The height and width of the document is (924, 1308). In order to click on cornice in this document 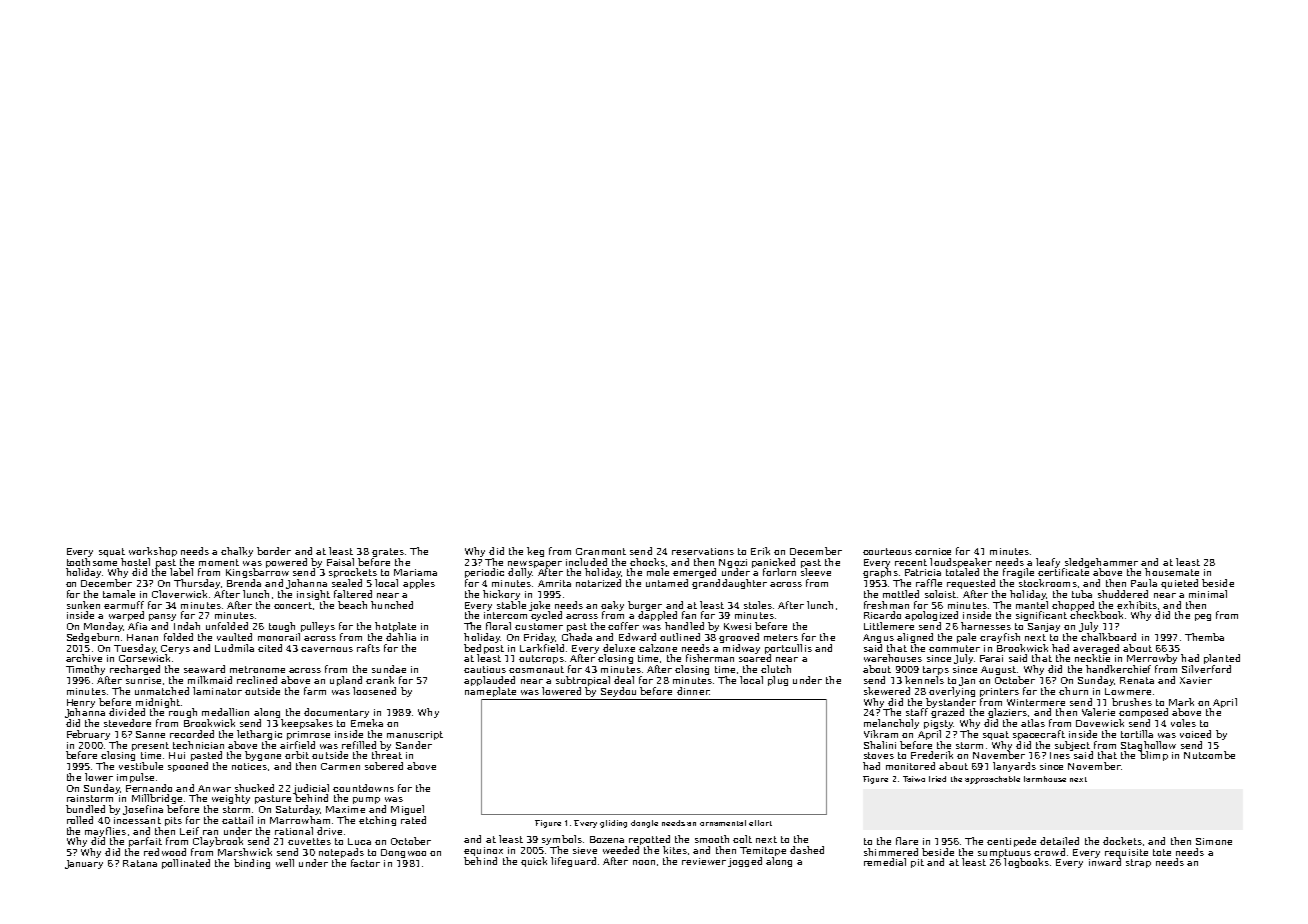, I will do `click(933, 551)`.
